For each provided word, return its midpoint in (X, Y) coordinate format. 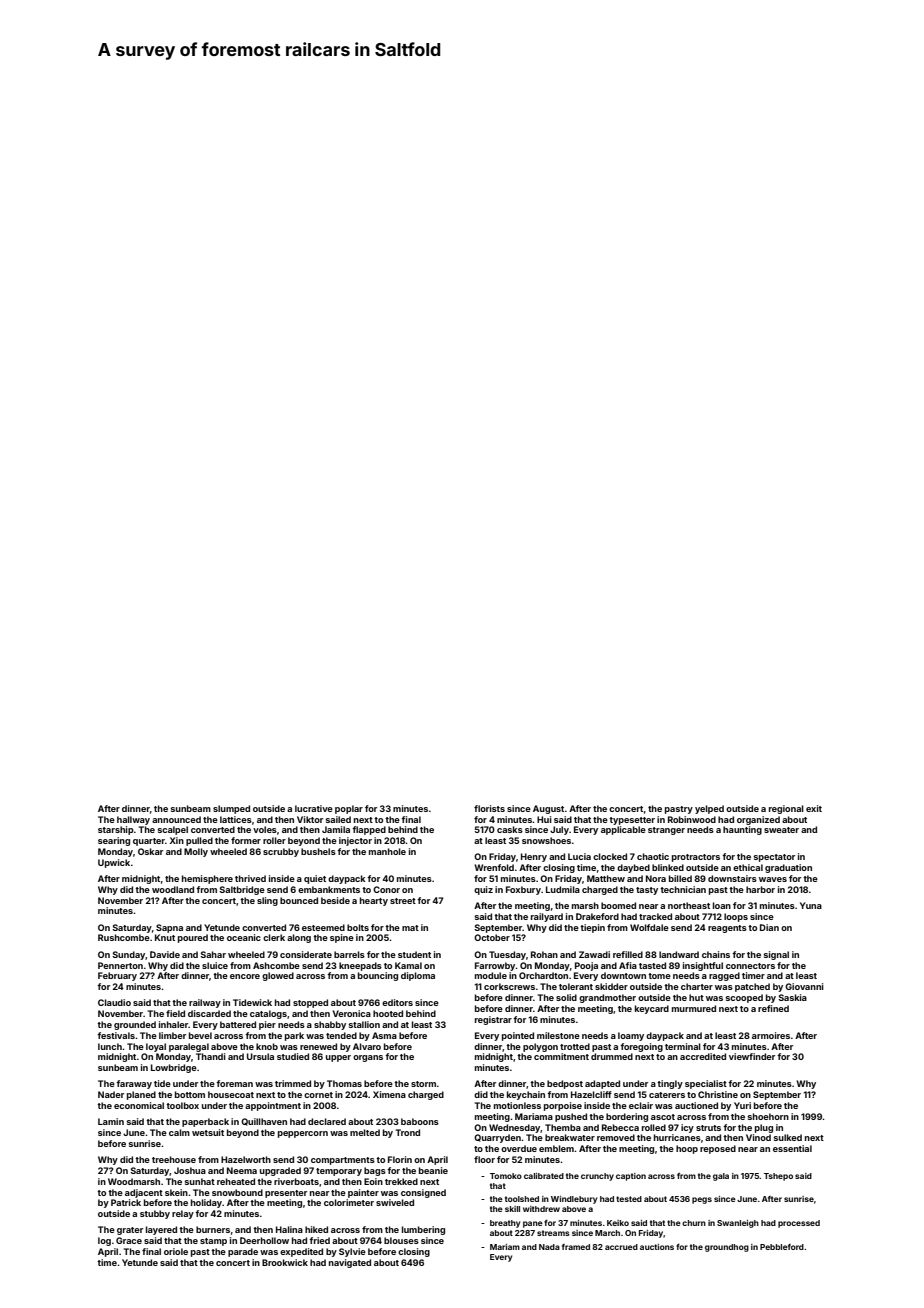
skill (512, 1209)
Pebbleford (782, 1247)
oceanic (244, 937)
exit (814, 808)
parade (243, 1252)
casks (510, 829)
